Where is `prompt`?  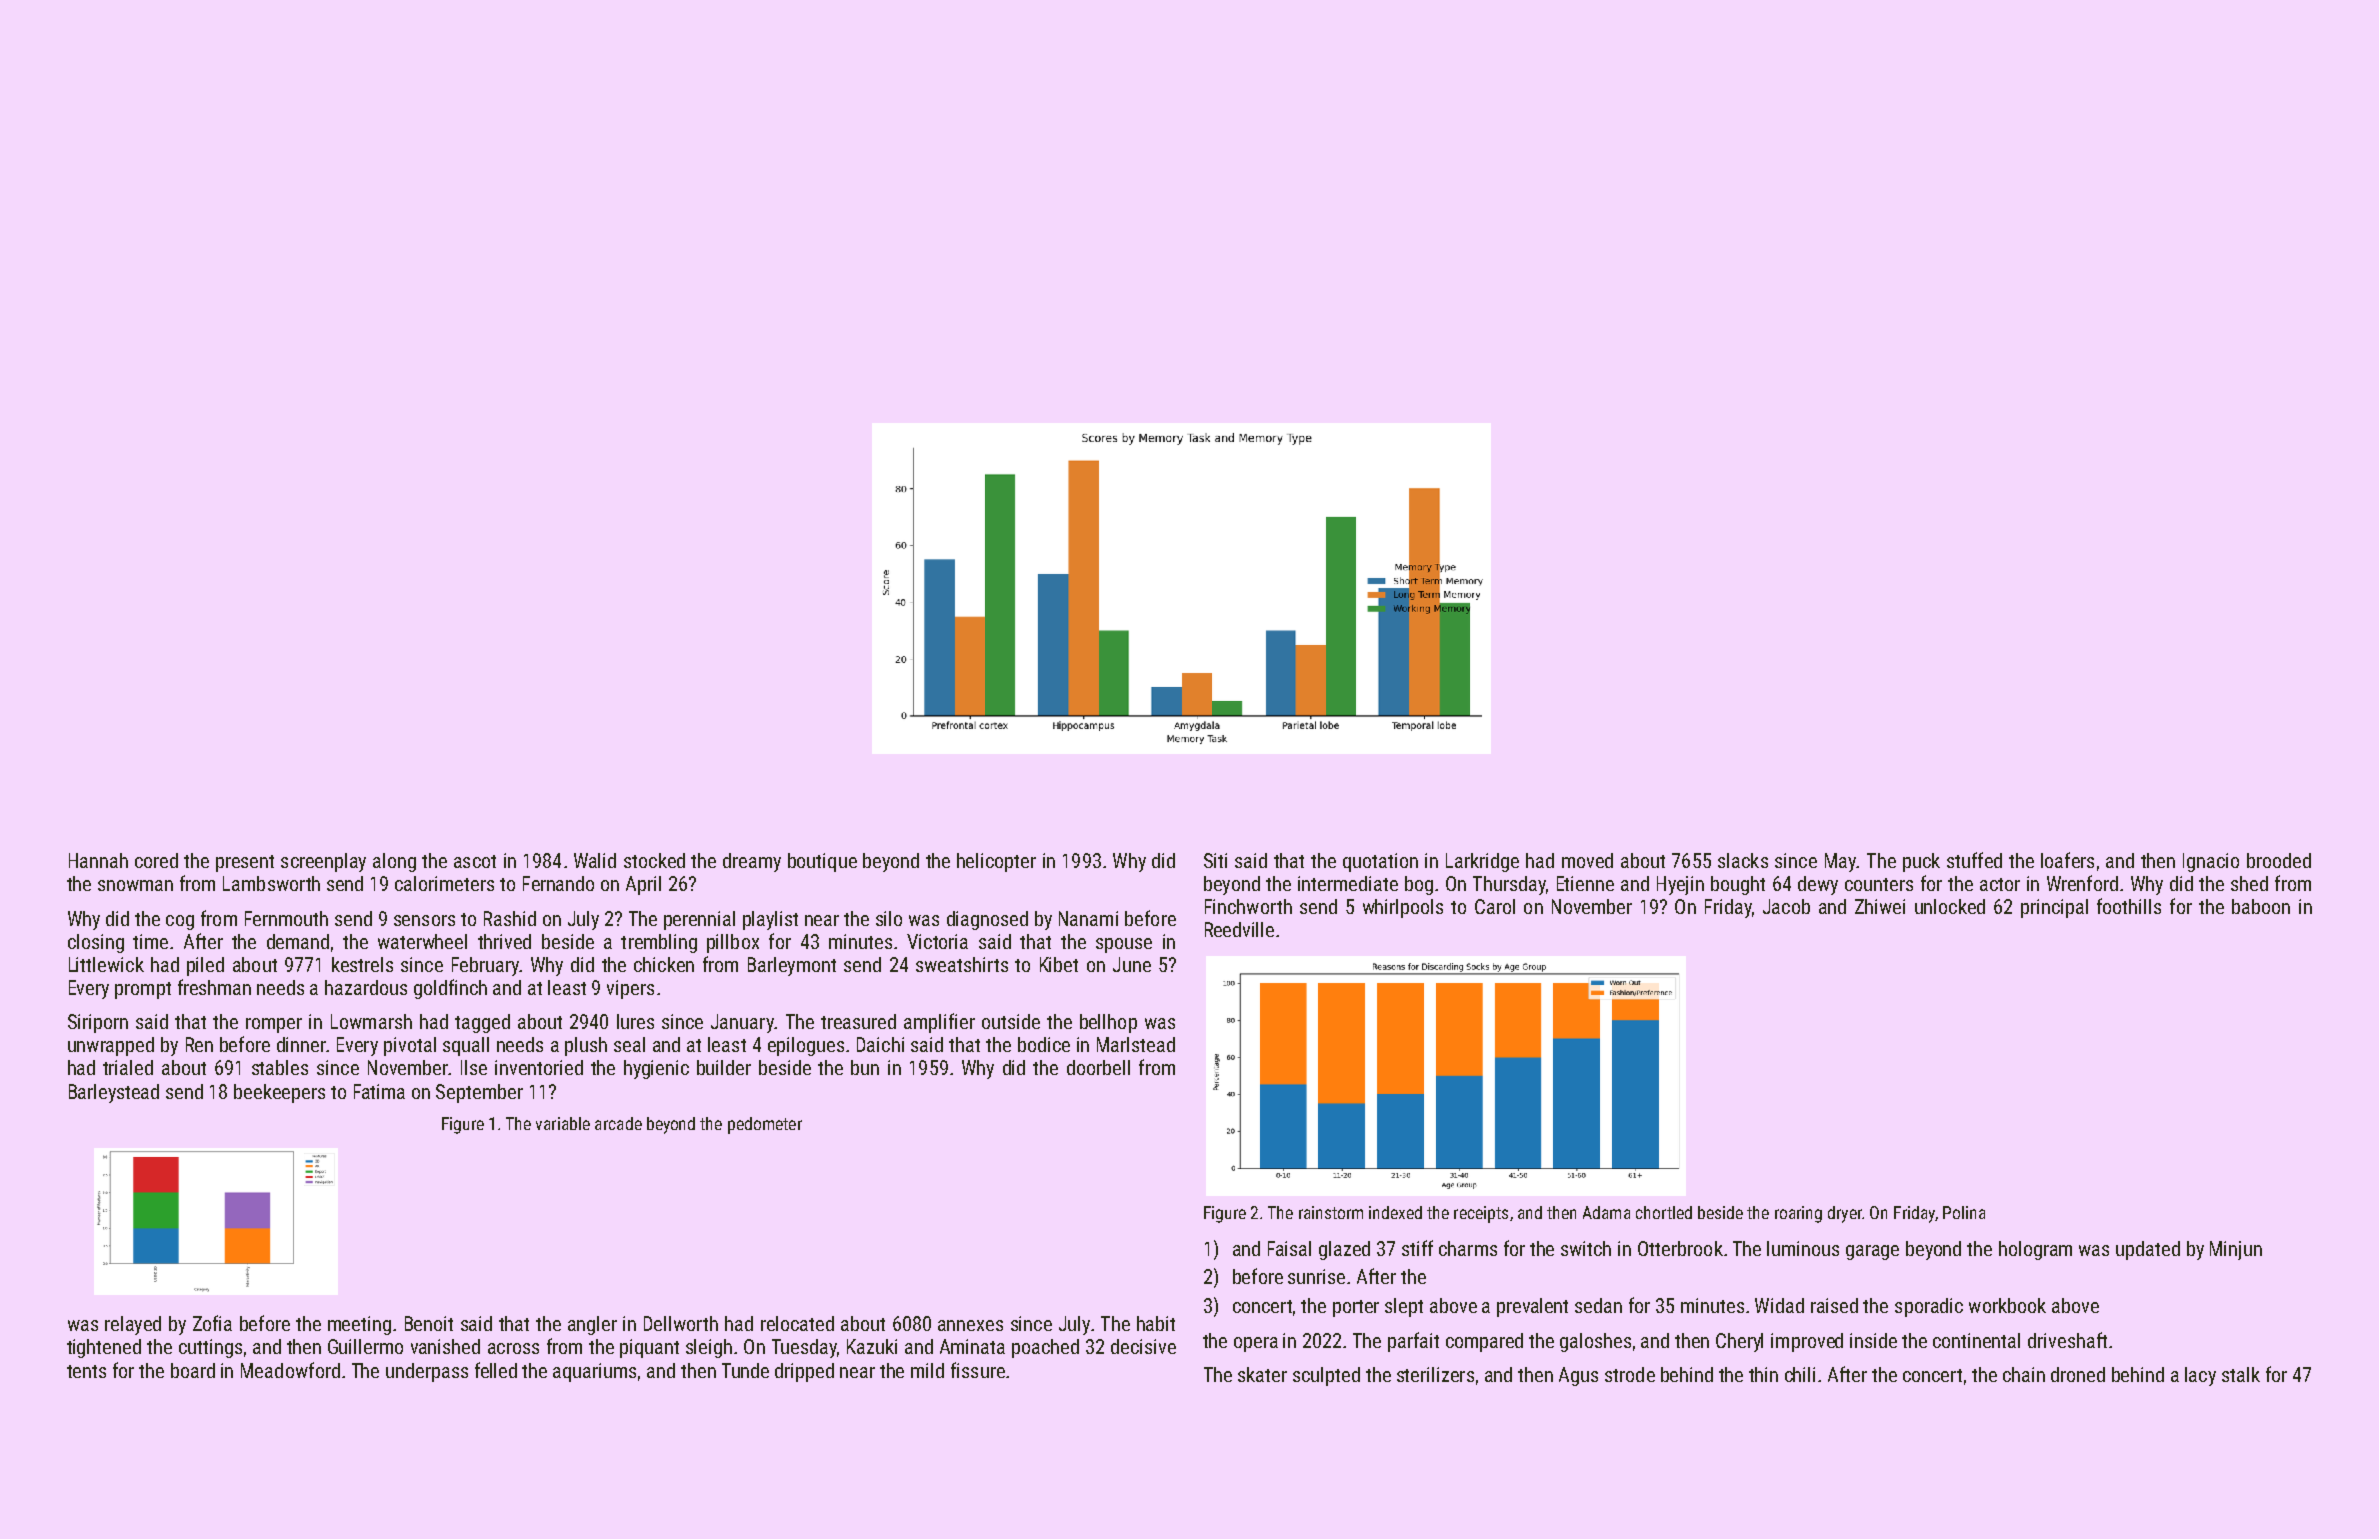
prompt is located at coordinates (143, 990).
